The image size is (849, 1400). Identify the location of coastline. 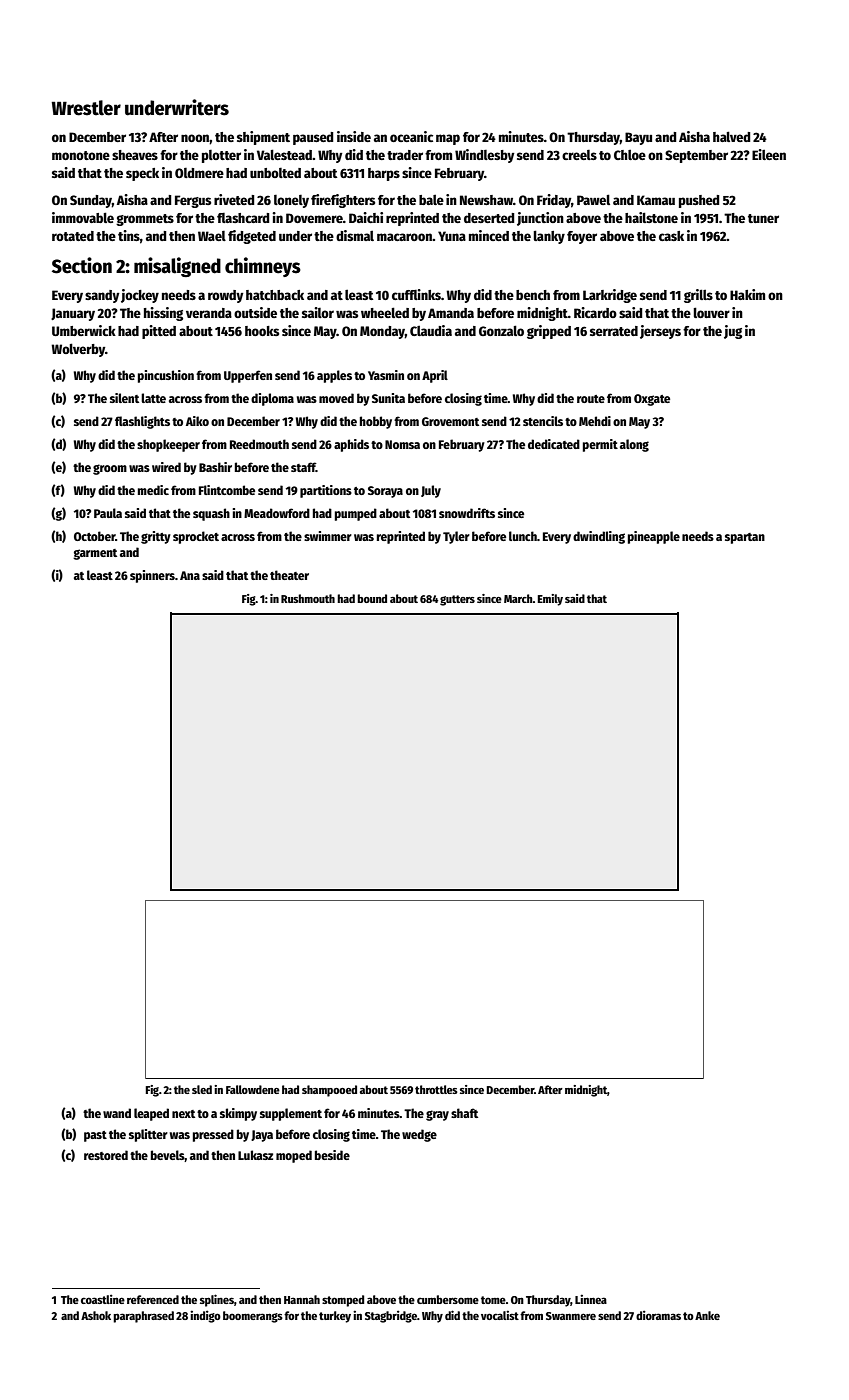
(103, 1299).
